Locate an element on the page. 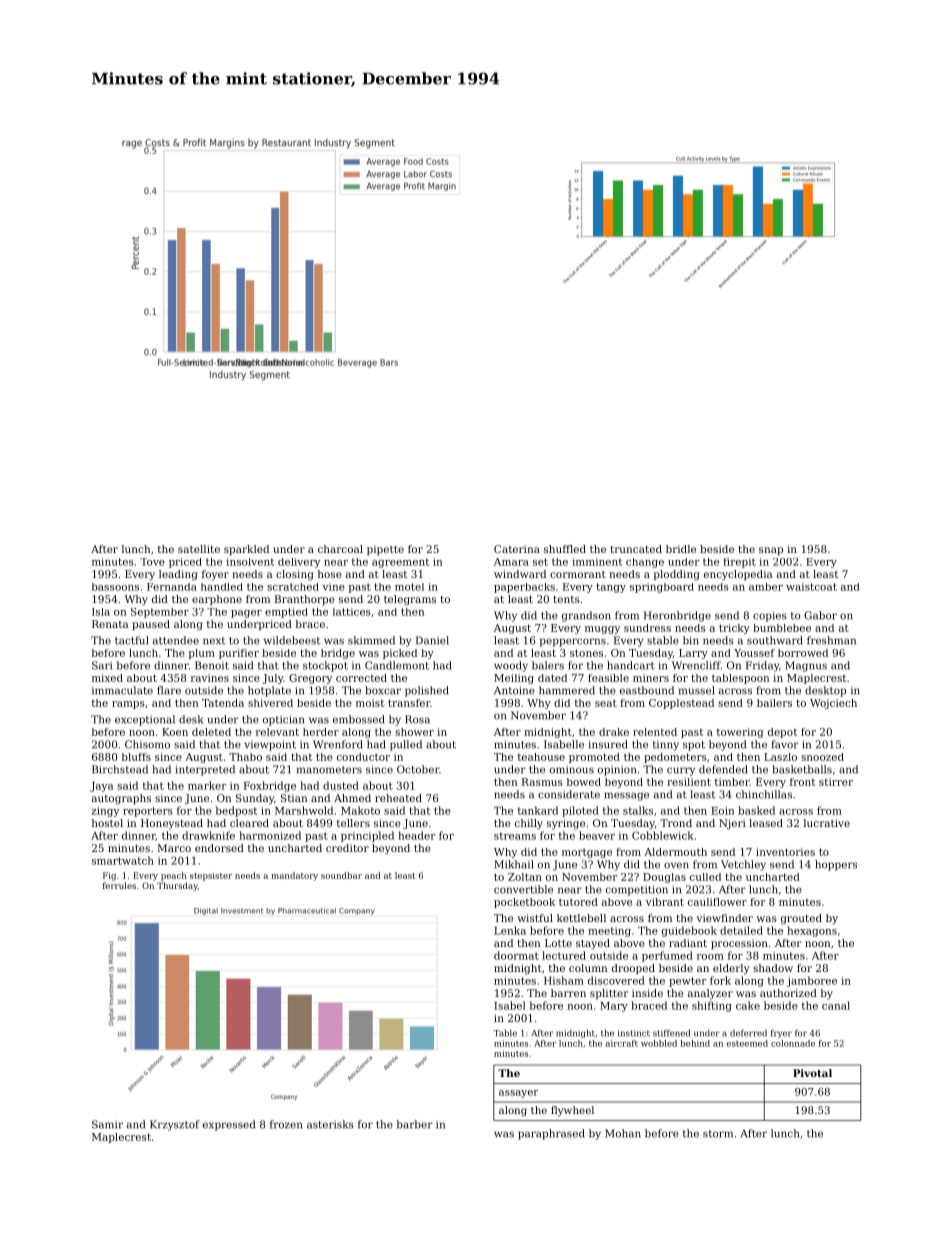 Image resolution: width=952 pixels, height=1233 pixels. storm is located at coordinates (718, 1134).
